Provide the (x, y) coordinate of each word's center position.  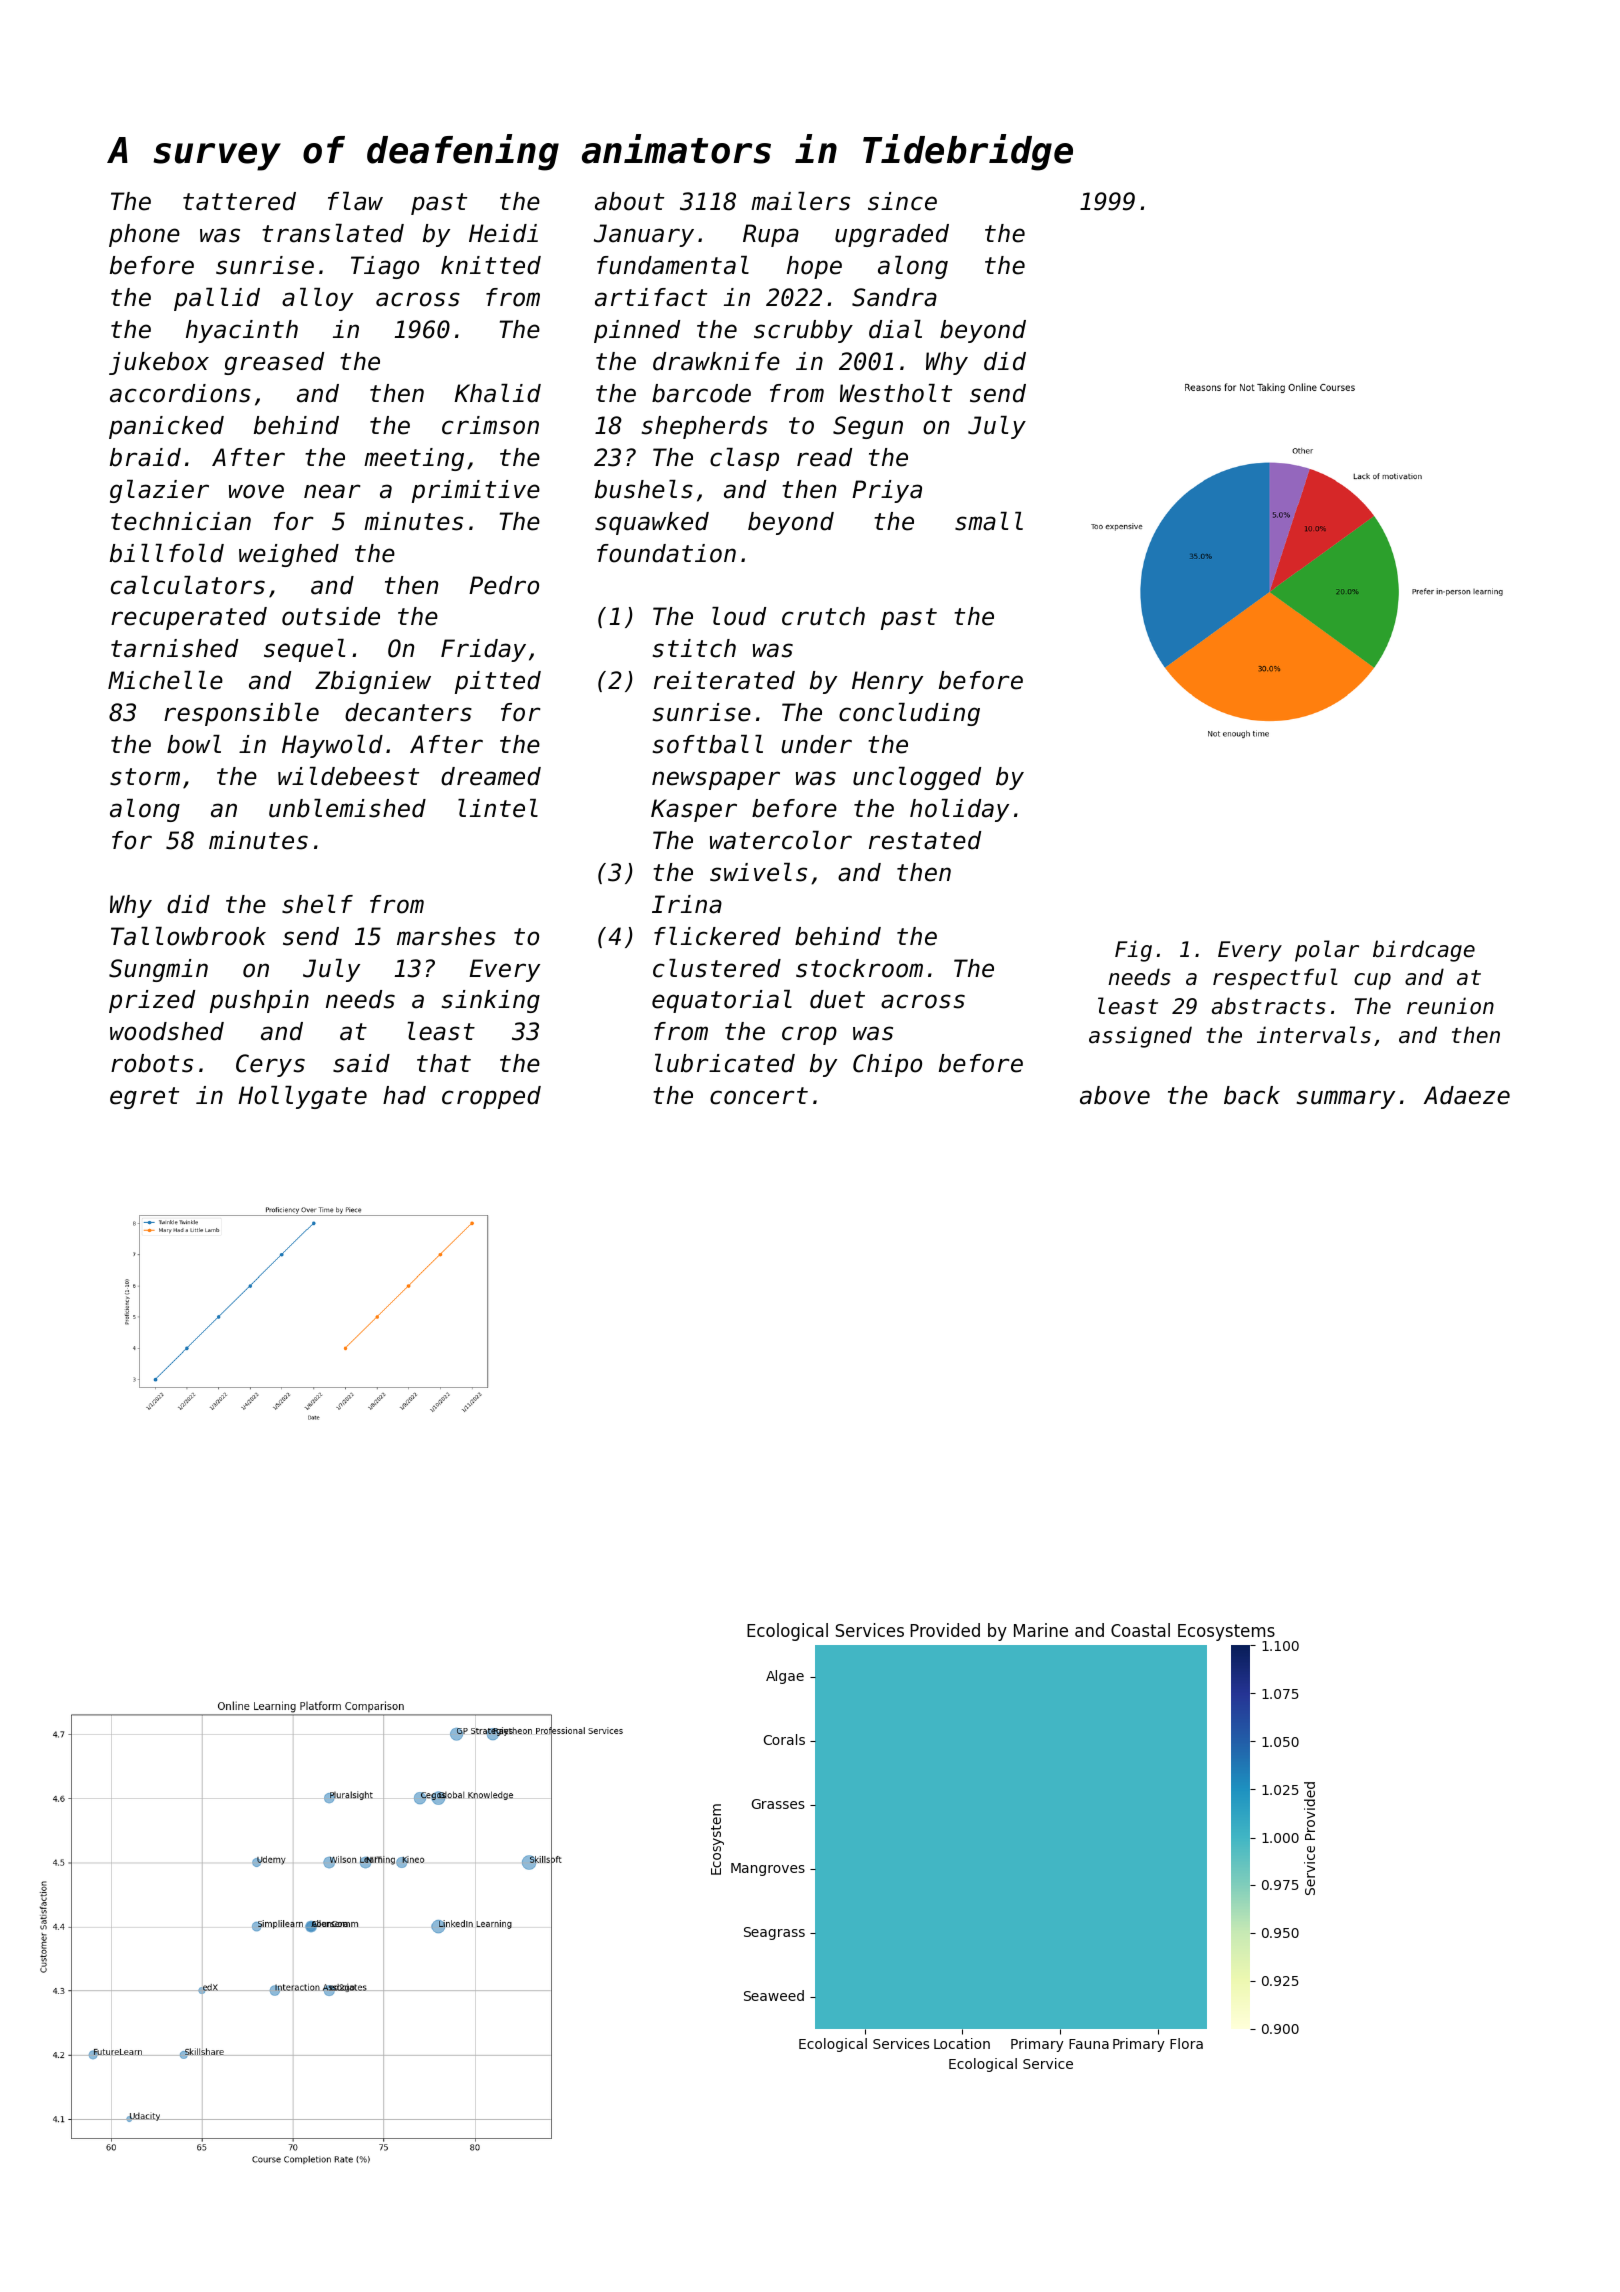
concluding (909, 714)
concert (759, 1096)
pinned (637, 331)
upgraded (892, 235)
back (1252, 1095)
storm (145, 777)
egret (144, 1098)
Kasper (694, 810)
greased (274, 363)
